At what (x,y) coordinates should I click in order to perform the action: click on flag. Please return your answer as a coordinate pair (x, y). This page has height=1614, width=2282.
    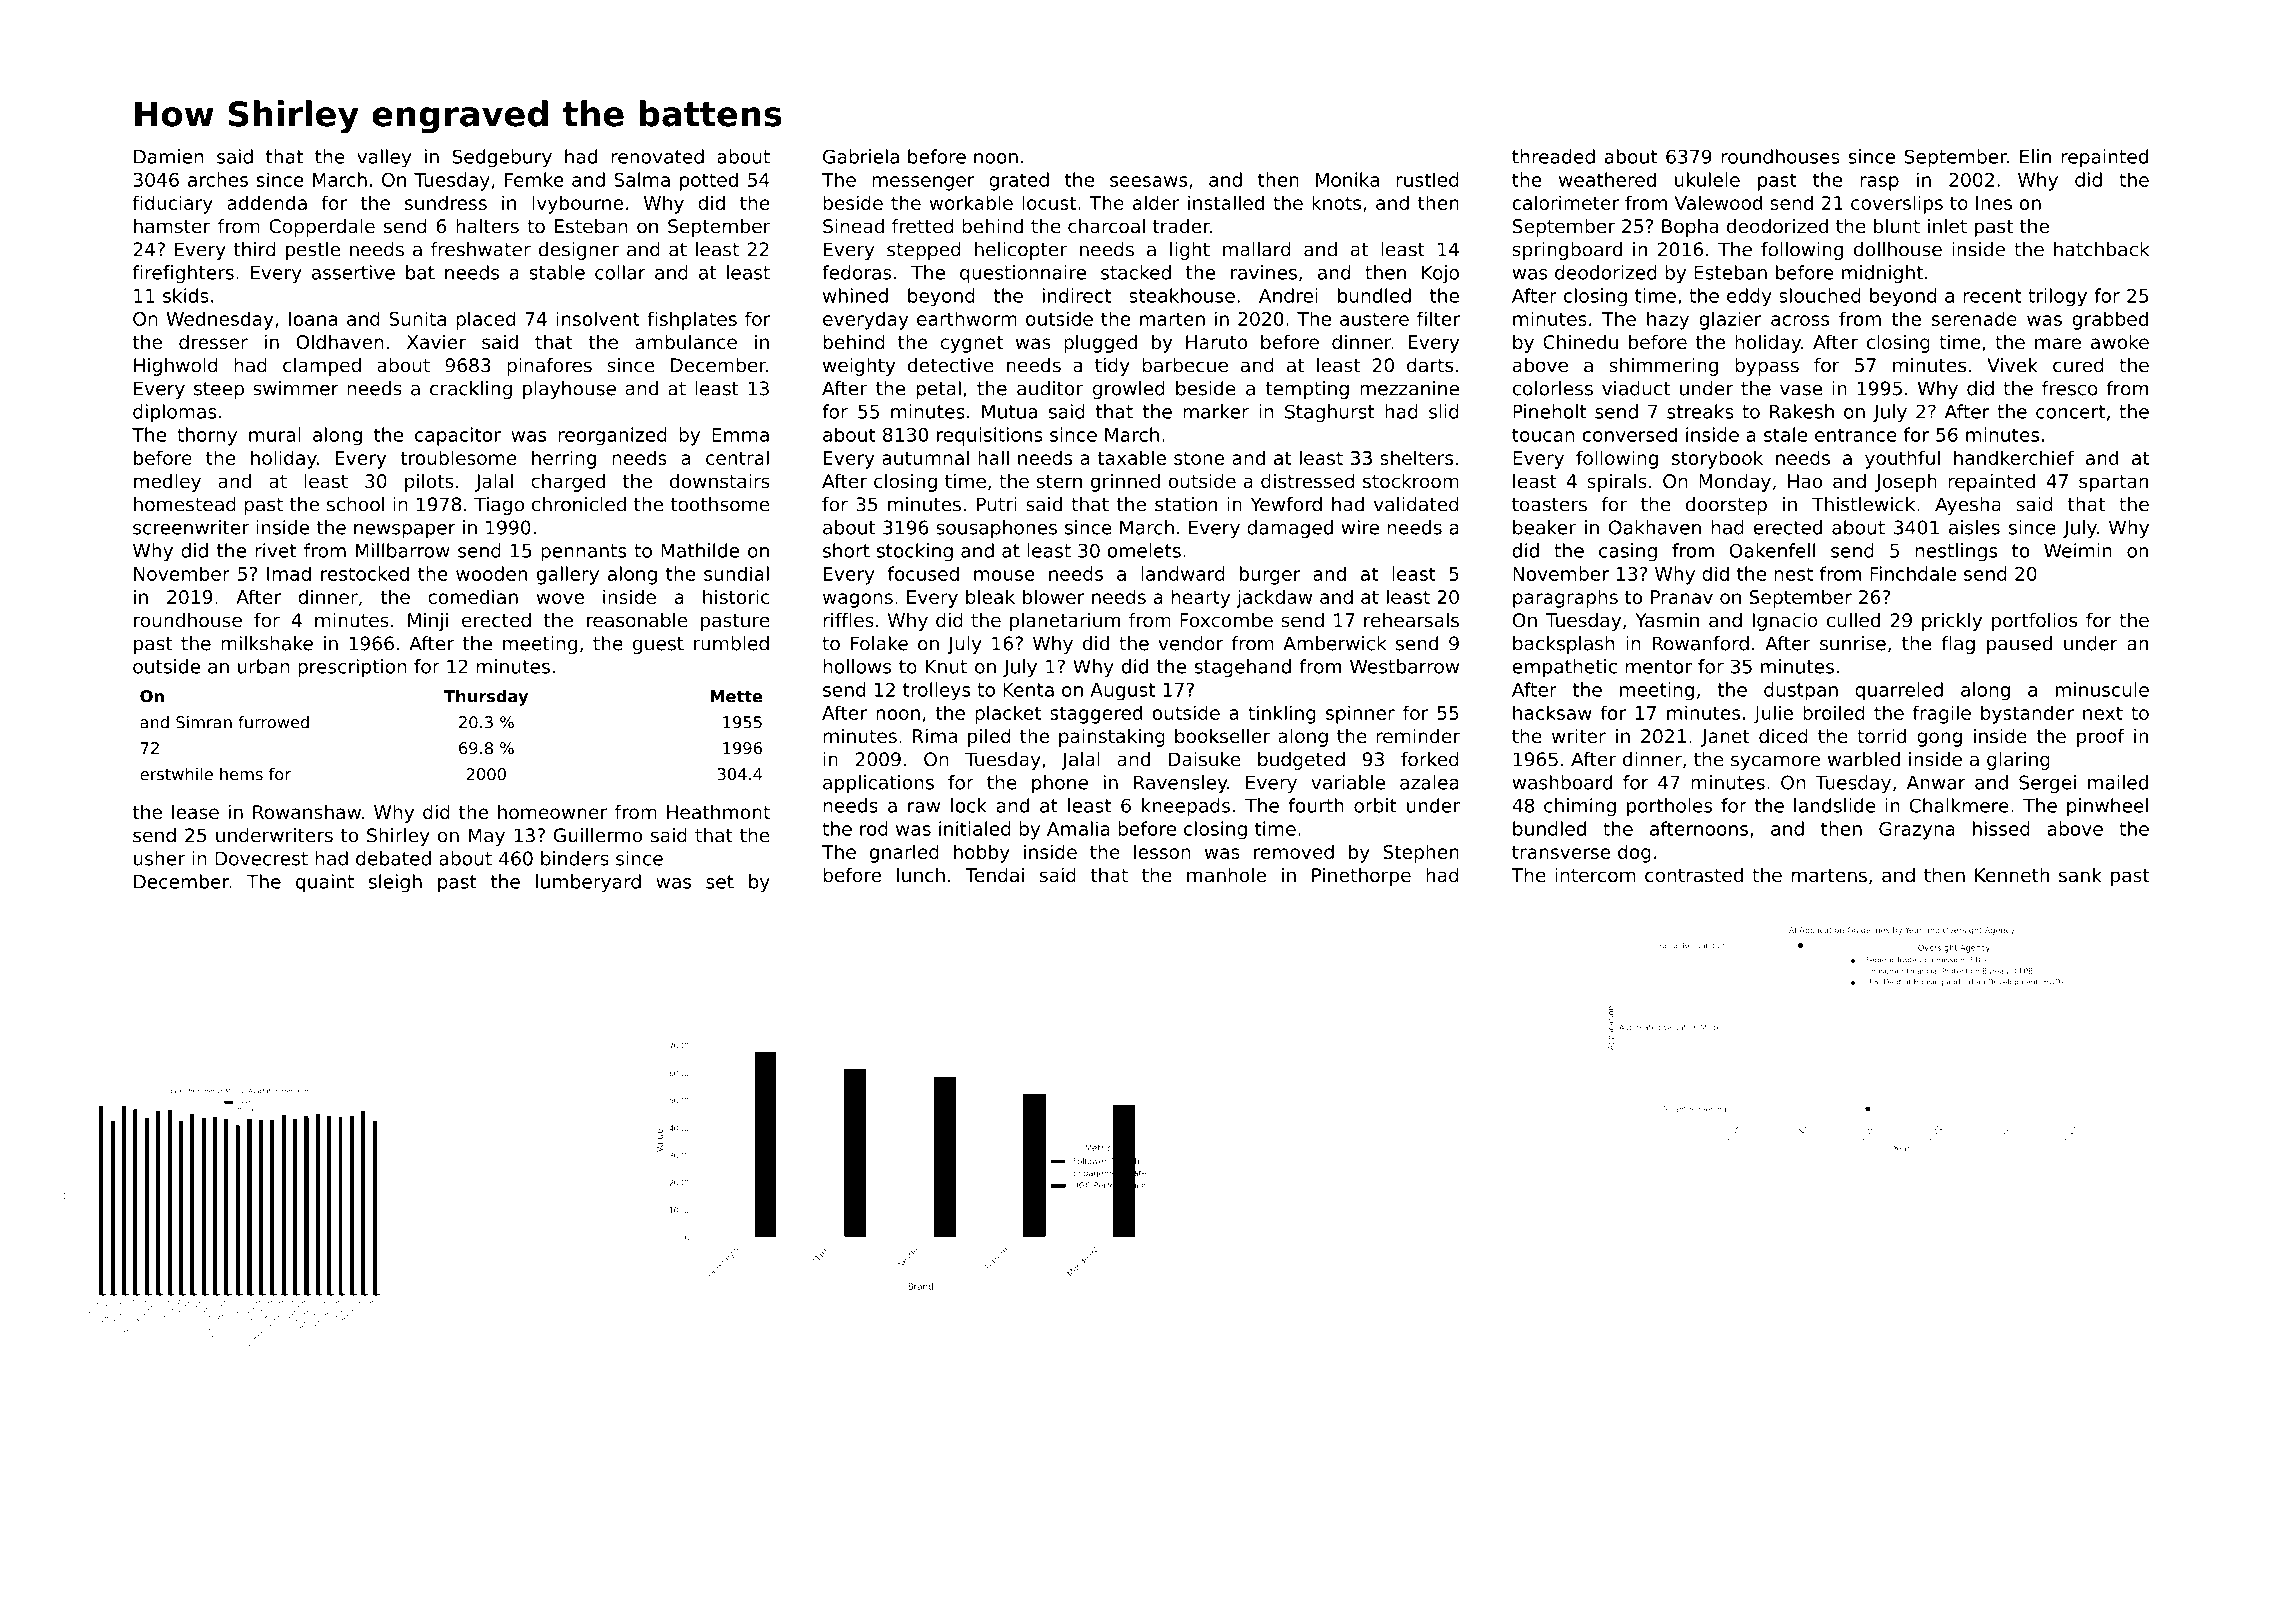
    Looking at the image, I should click on (1958, 645).
